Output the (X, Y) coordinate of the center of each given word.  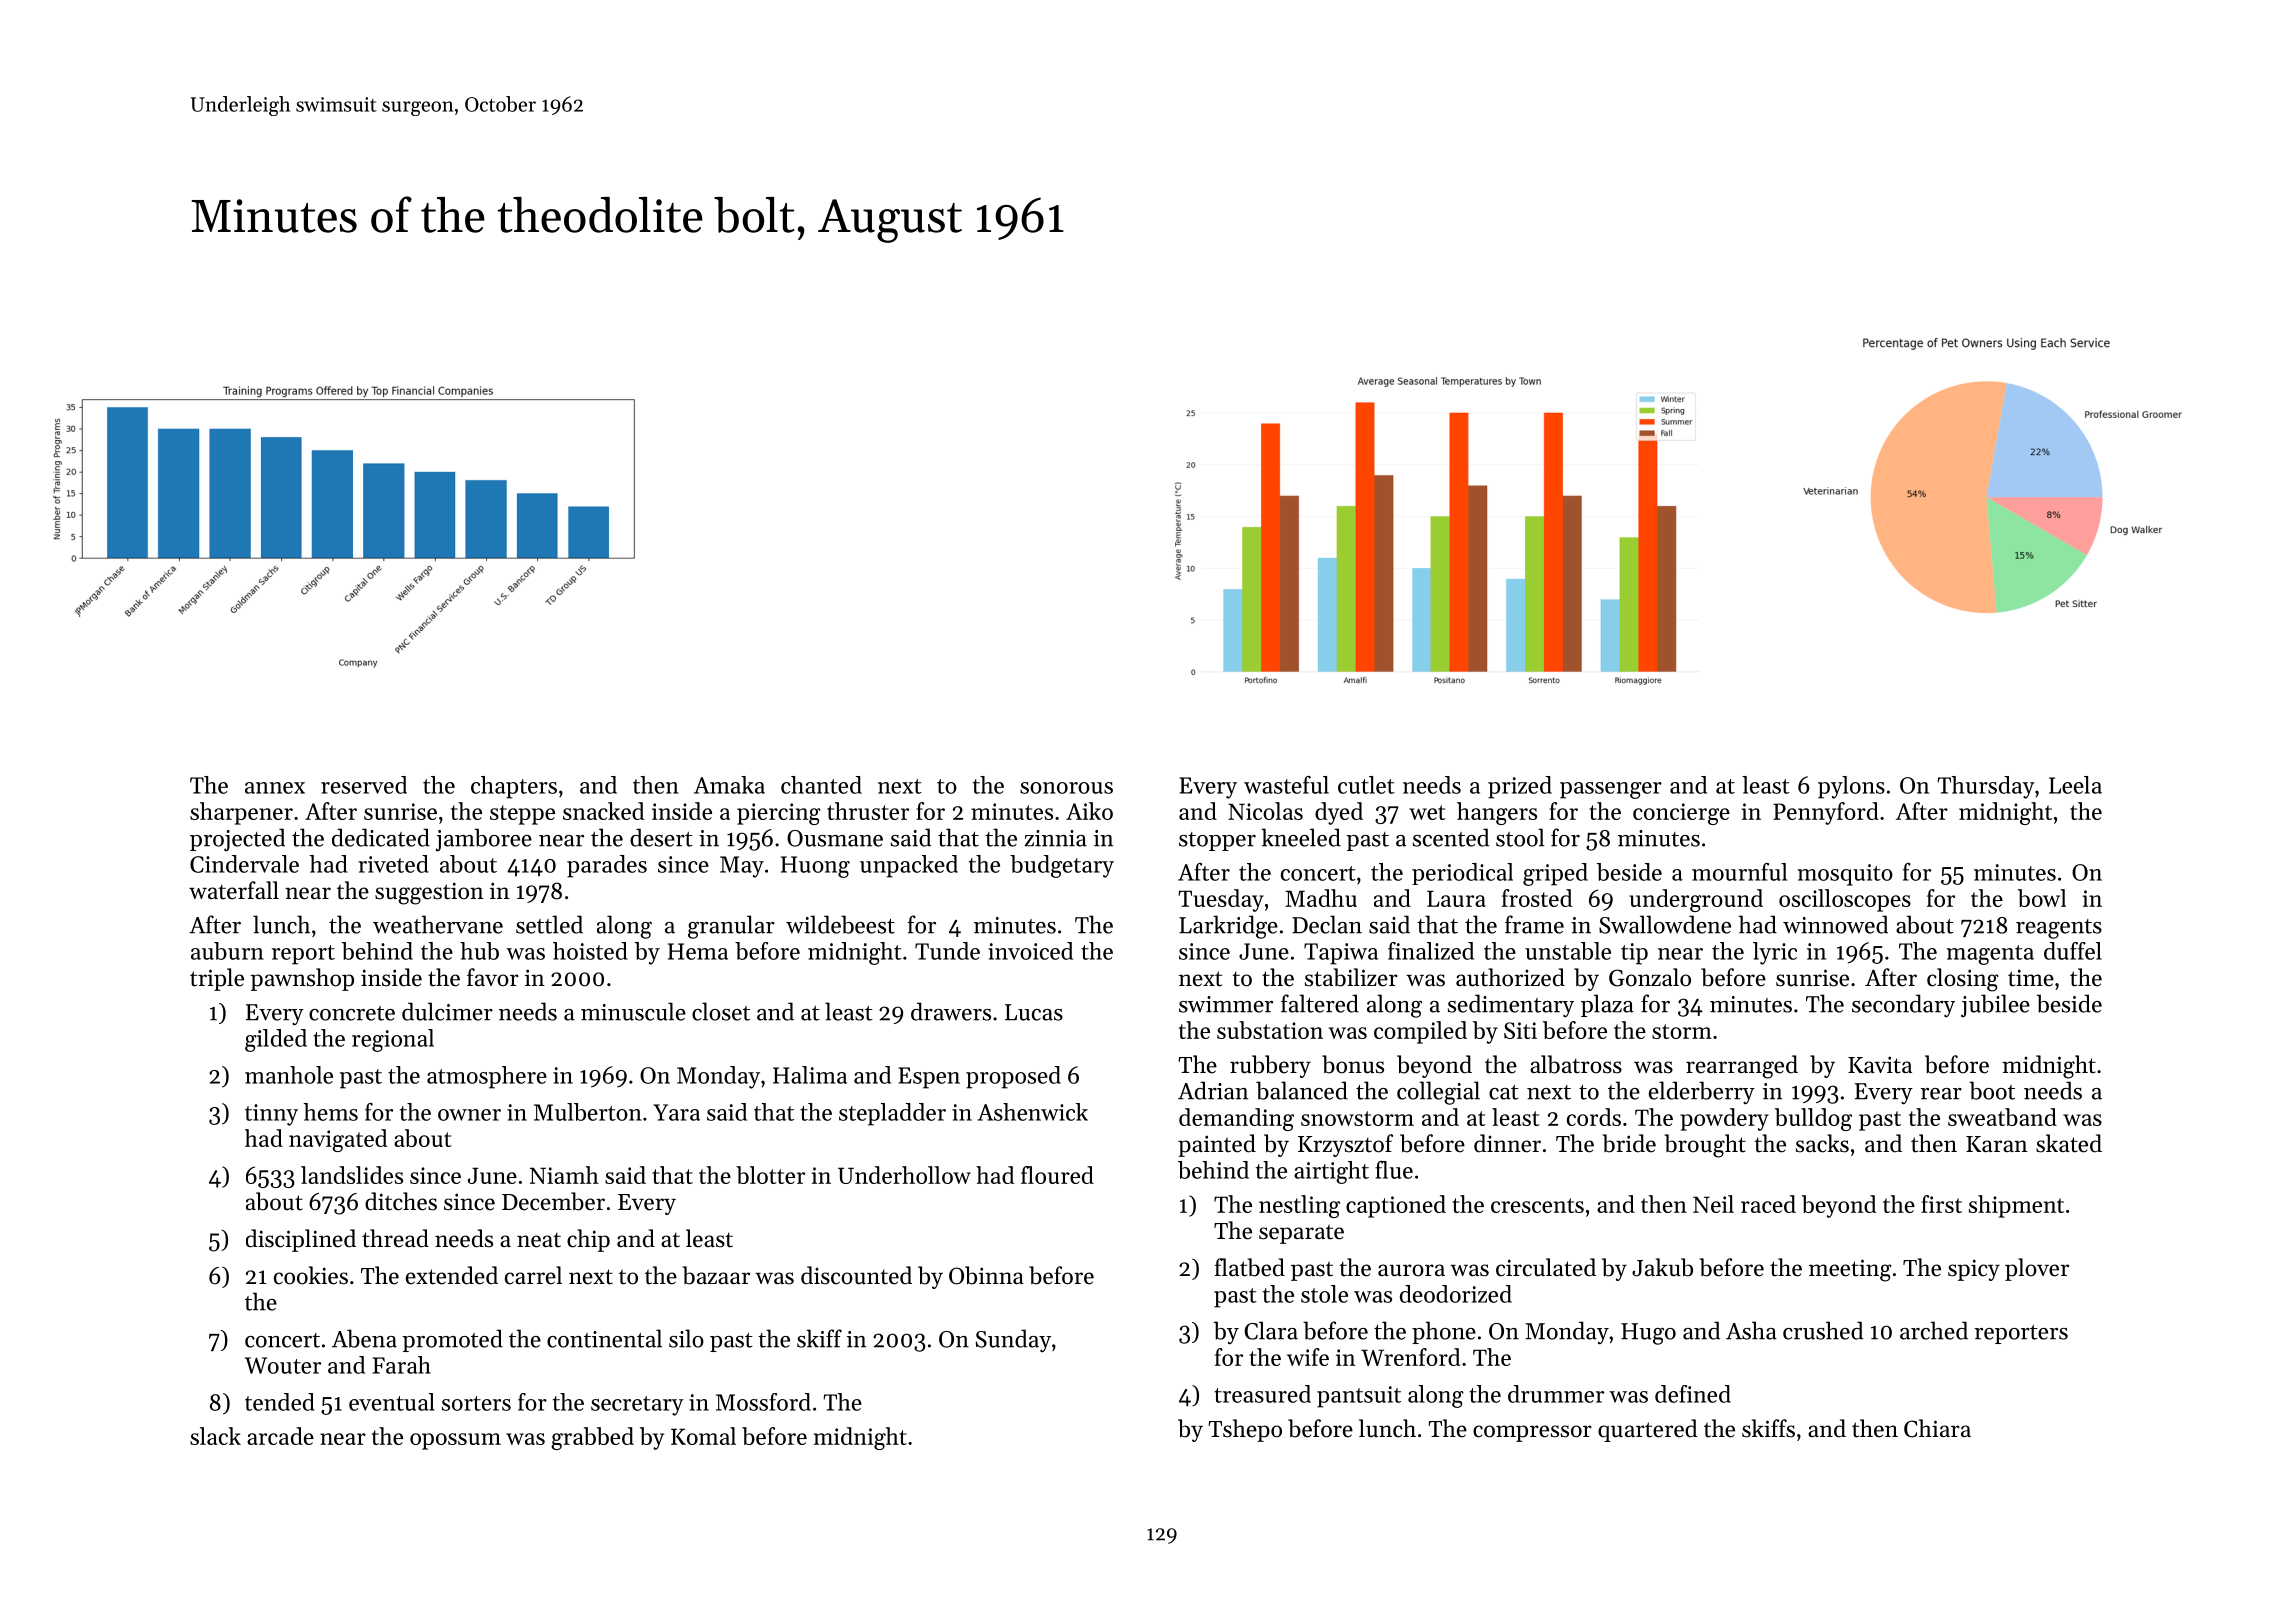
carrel (533, 1275)
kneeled (1301, 837)
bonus (1353, 1064)
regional (393, 1040)
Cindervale (244, 864)
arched (1934, 1330)
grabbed (592, 1438)
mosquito (1845, 875)
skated (2069, 1143)
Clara (1271, 1330)
